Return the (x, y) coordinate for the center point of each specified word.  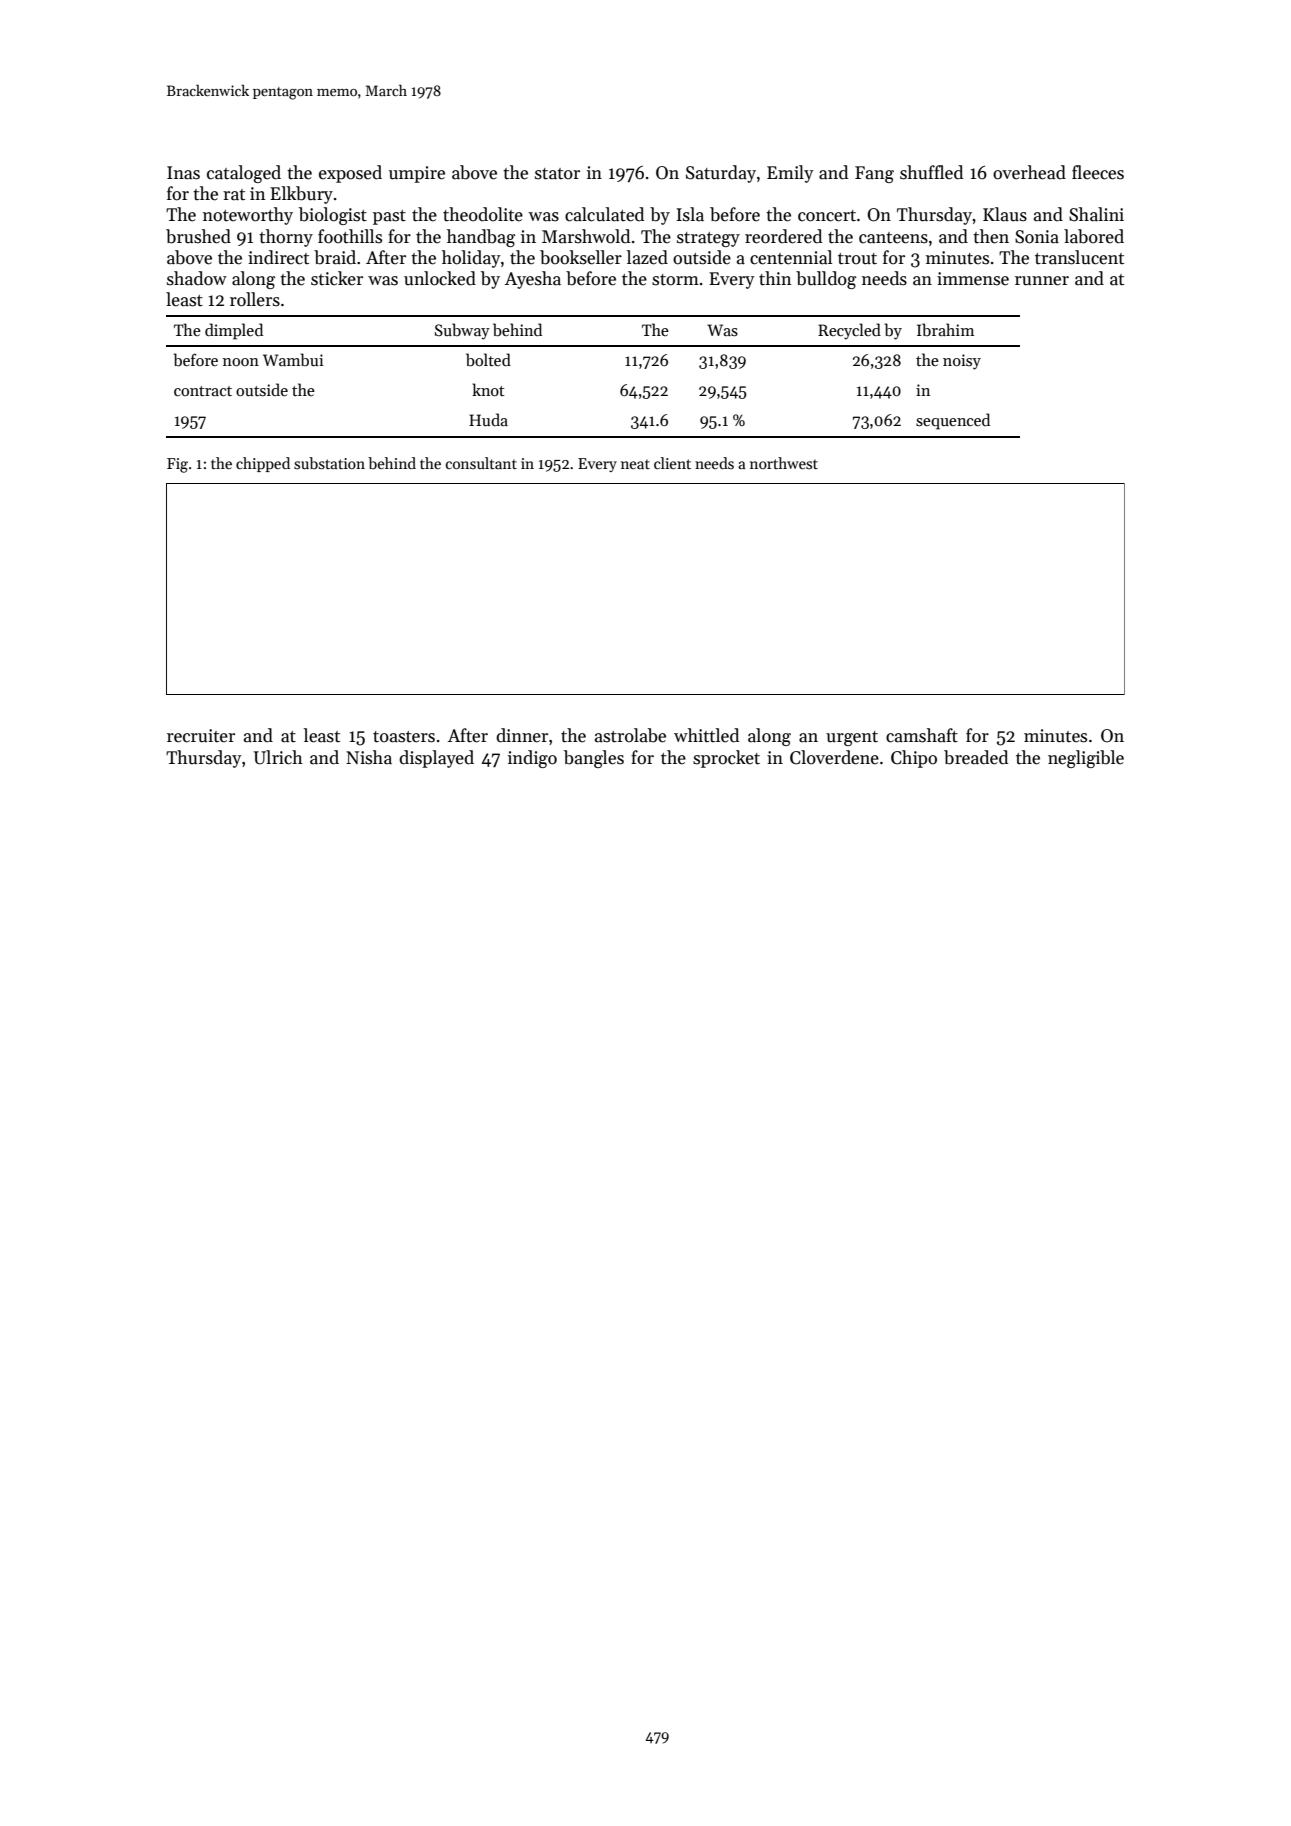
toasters (404, 737)
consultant (481, 463)
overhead (1029, 172)
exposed (350, 174)
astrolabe (630, 735)
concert (827, 216)
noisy (962, 362)
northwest (784, 463)
